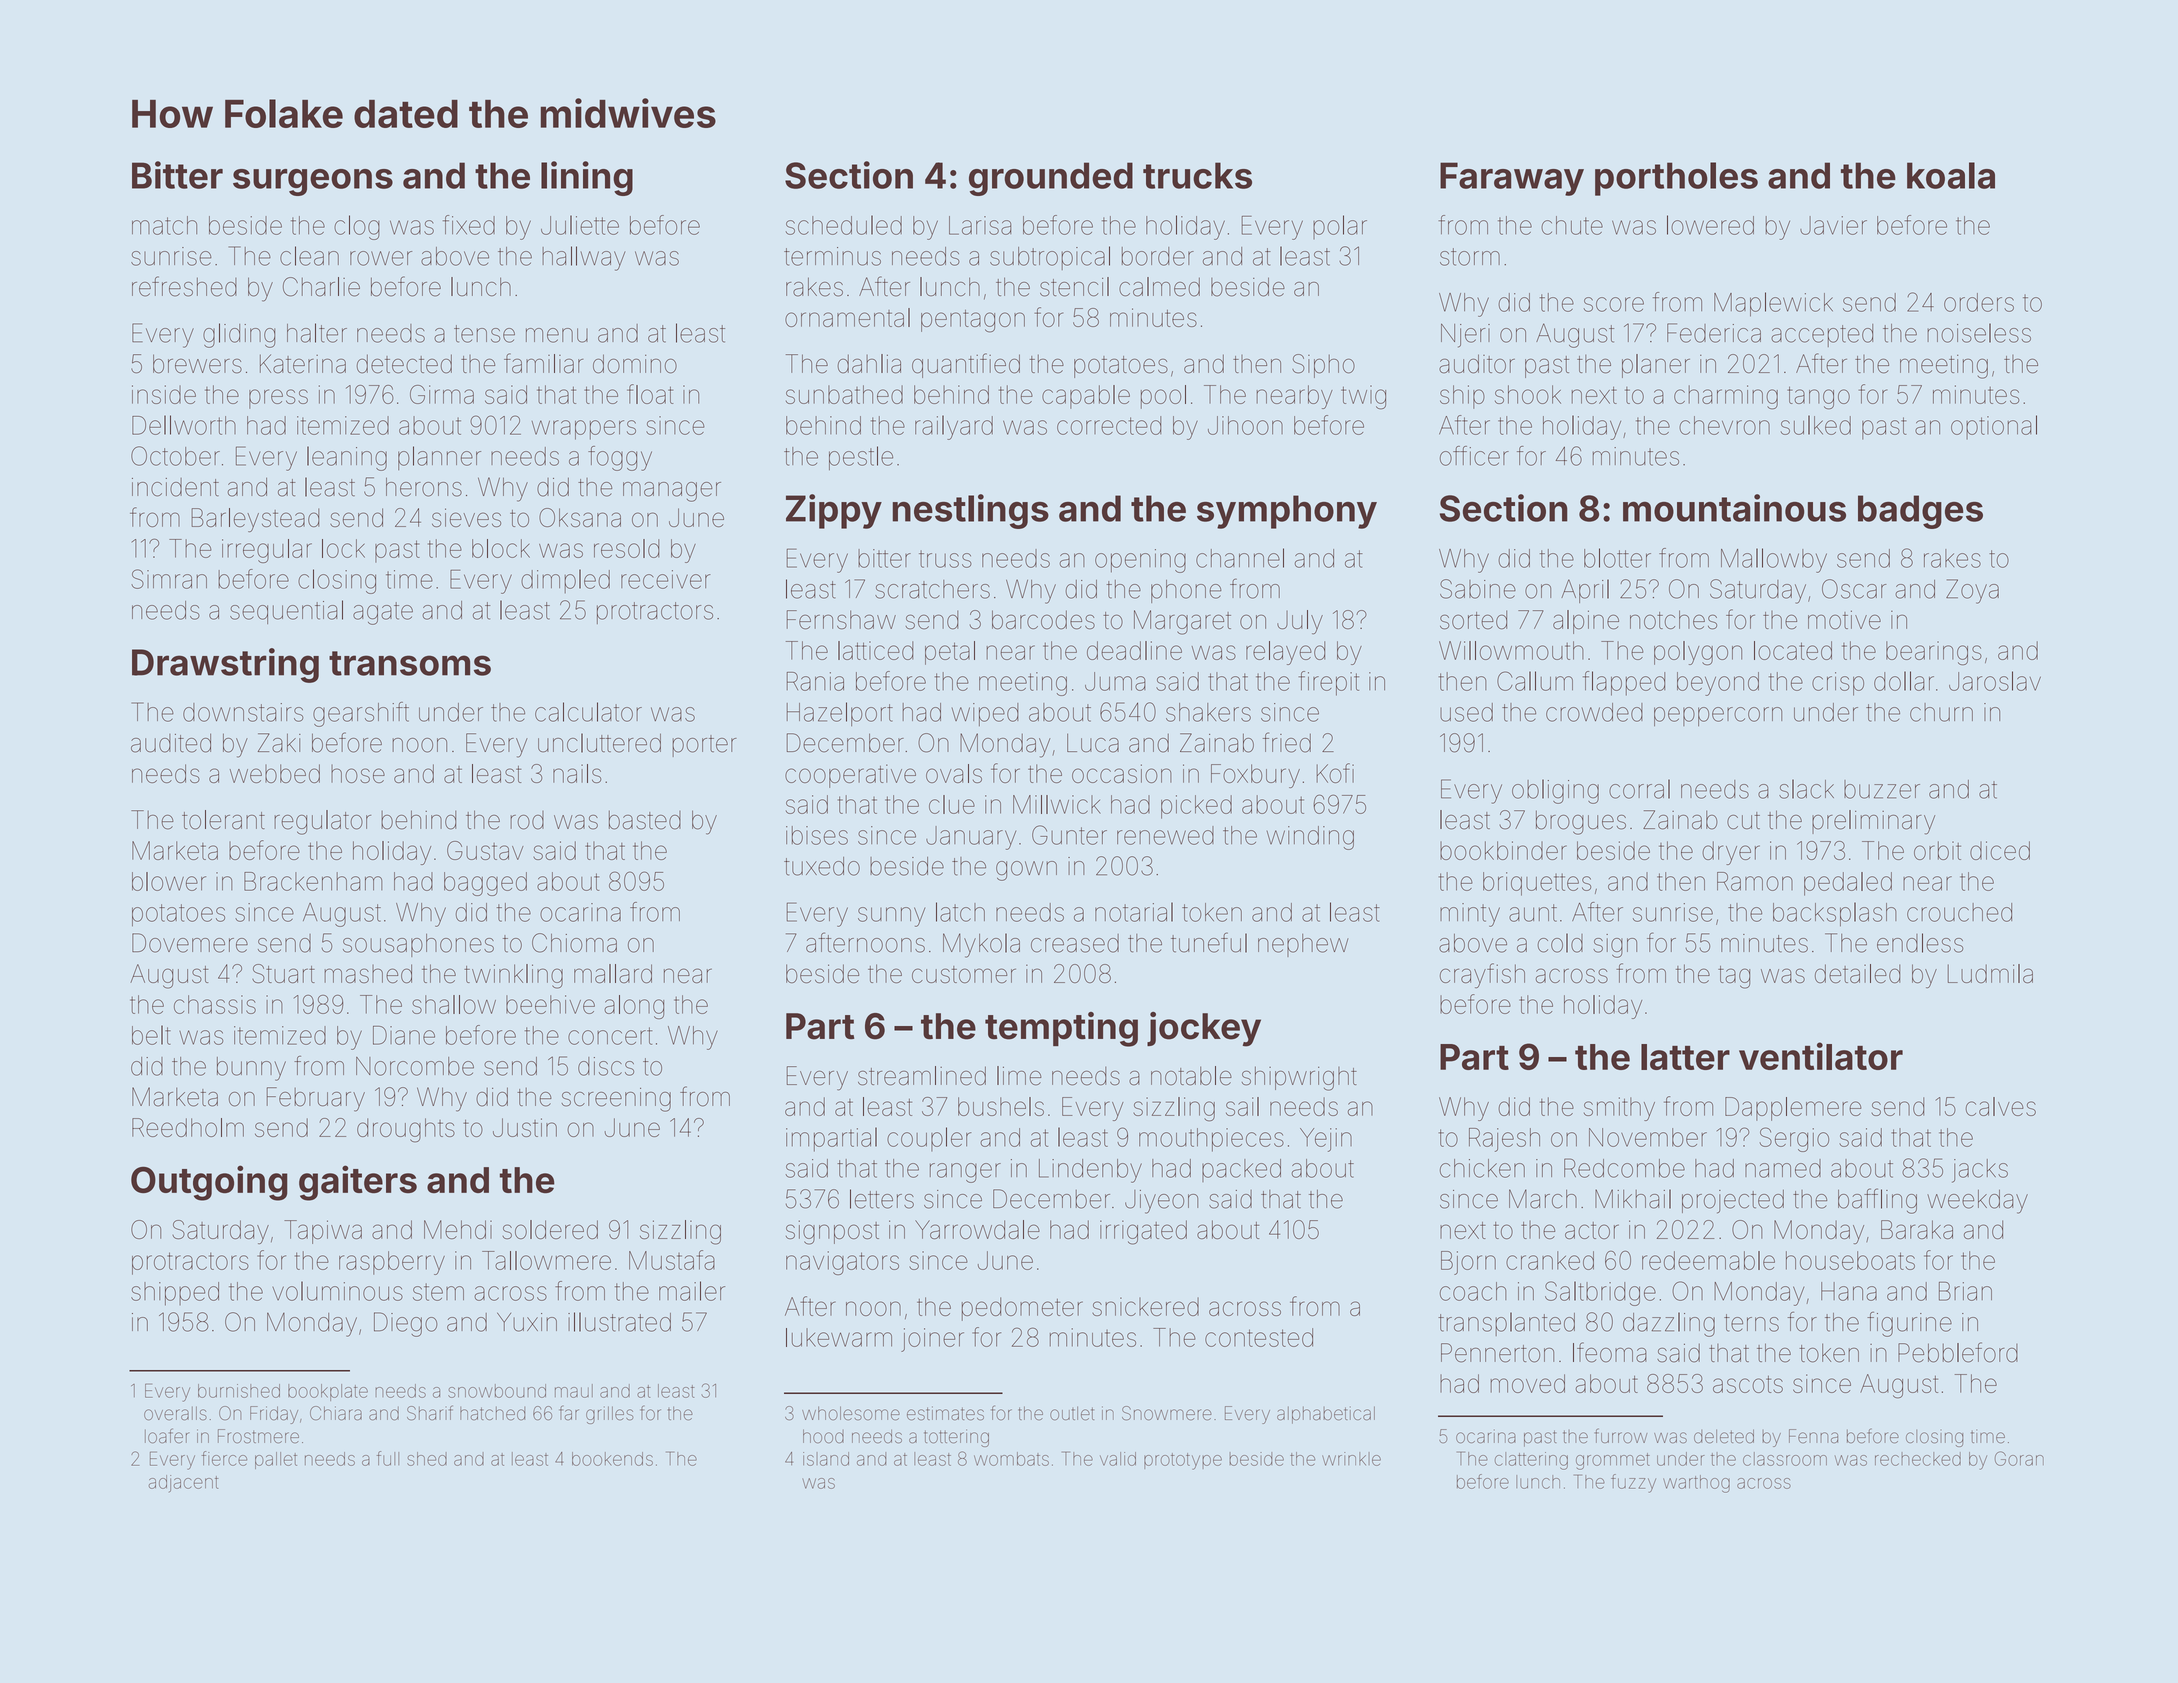 The width and height of the page is (2178, 1683). I want to click on wiped, so click(985, 714).
